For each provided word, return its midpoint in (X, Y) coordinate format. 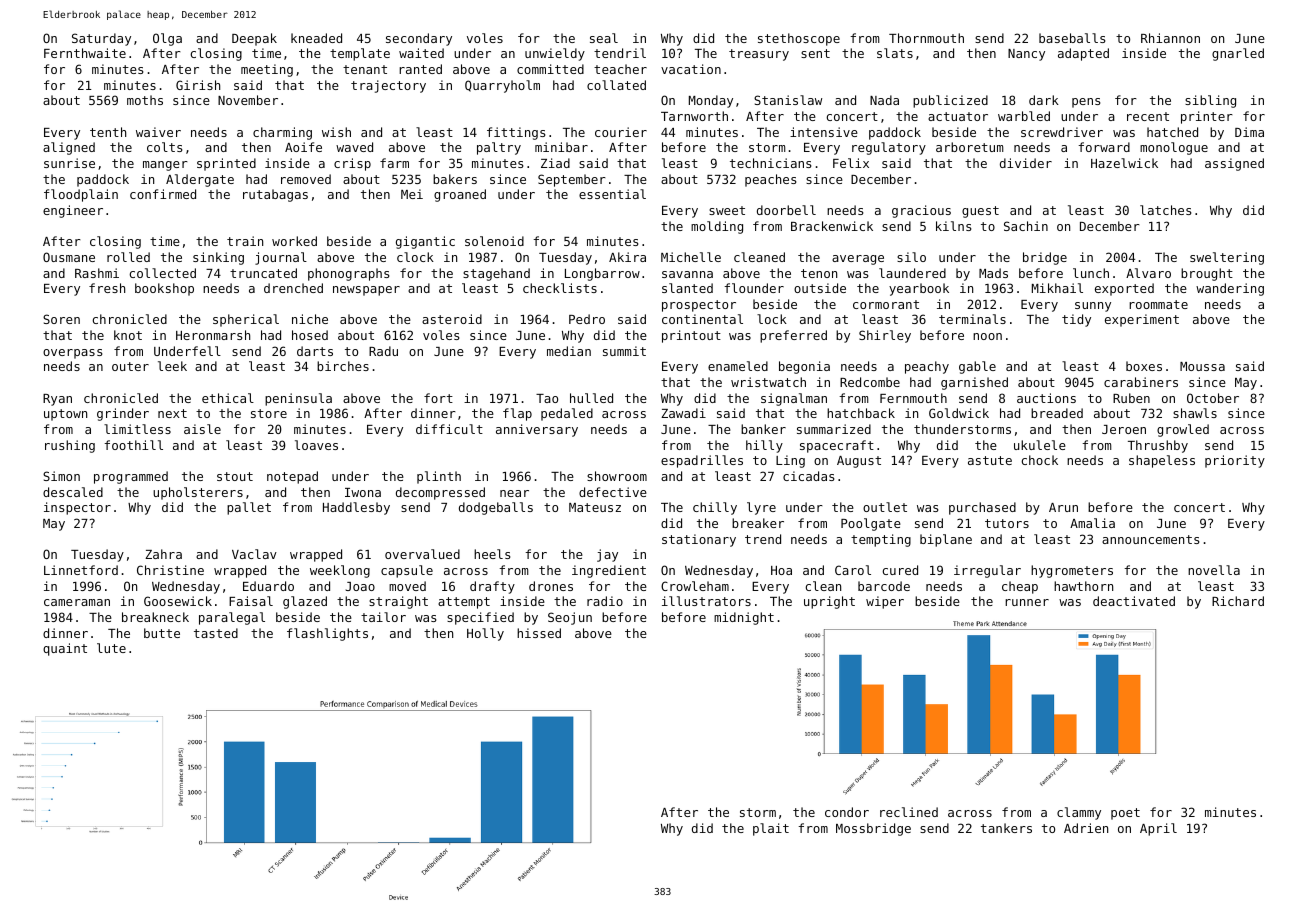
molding (717, 227)
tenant (365, 69)
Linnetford (81, 570)
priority (1235, 461)
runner (1027, 602)
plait (771, 829)
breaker (758, 523)
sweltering (1227, 258)
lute (111, 648)
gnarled (1238, 54)
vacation (691, 69)
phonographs (348, 274)
